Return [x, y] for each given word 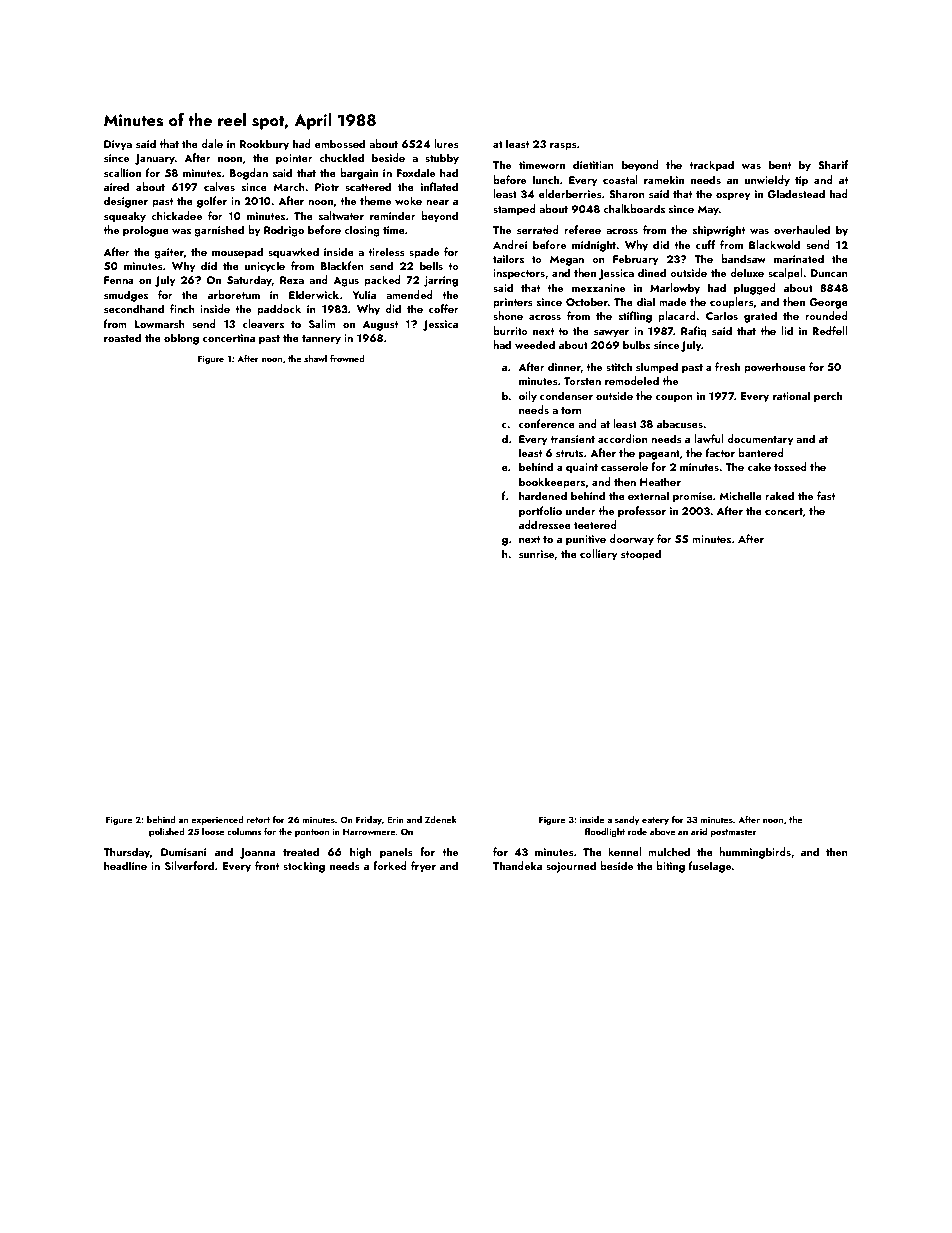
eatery [655, 821]
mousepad [237, 253]
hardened [543, 495]
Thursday [126, 853]
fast [826, 495]
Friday [369, 820]
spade [424, 253]
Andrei [510, 244]
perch [828, 397]
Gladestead [796, 193]
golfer [212, 202]
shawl [315, 358]
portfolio [540, 512]
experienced [217, 820]
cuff [705, 244]
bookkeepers [552, 483]
